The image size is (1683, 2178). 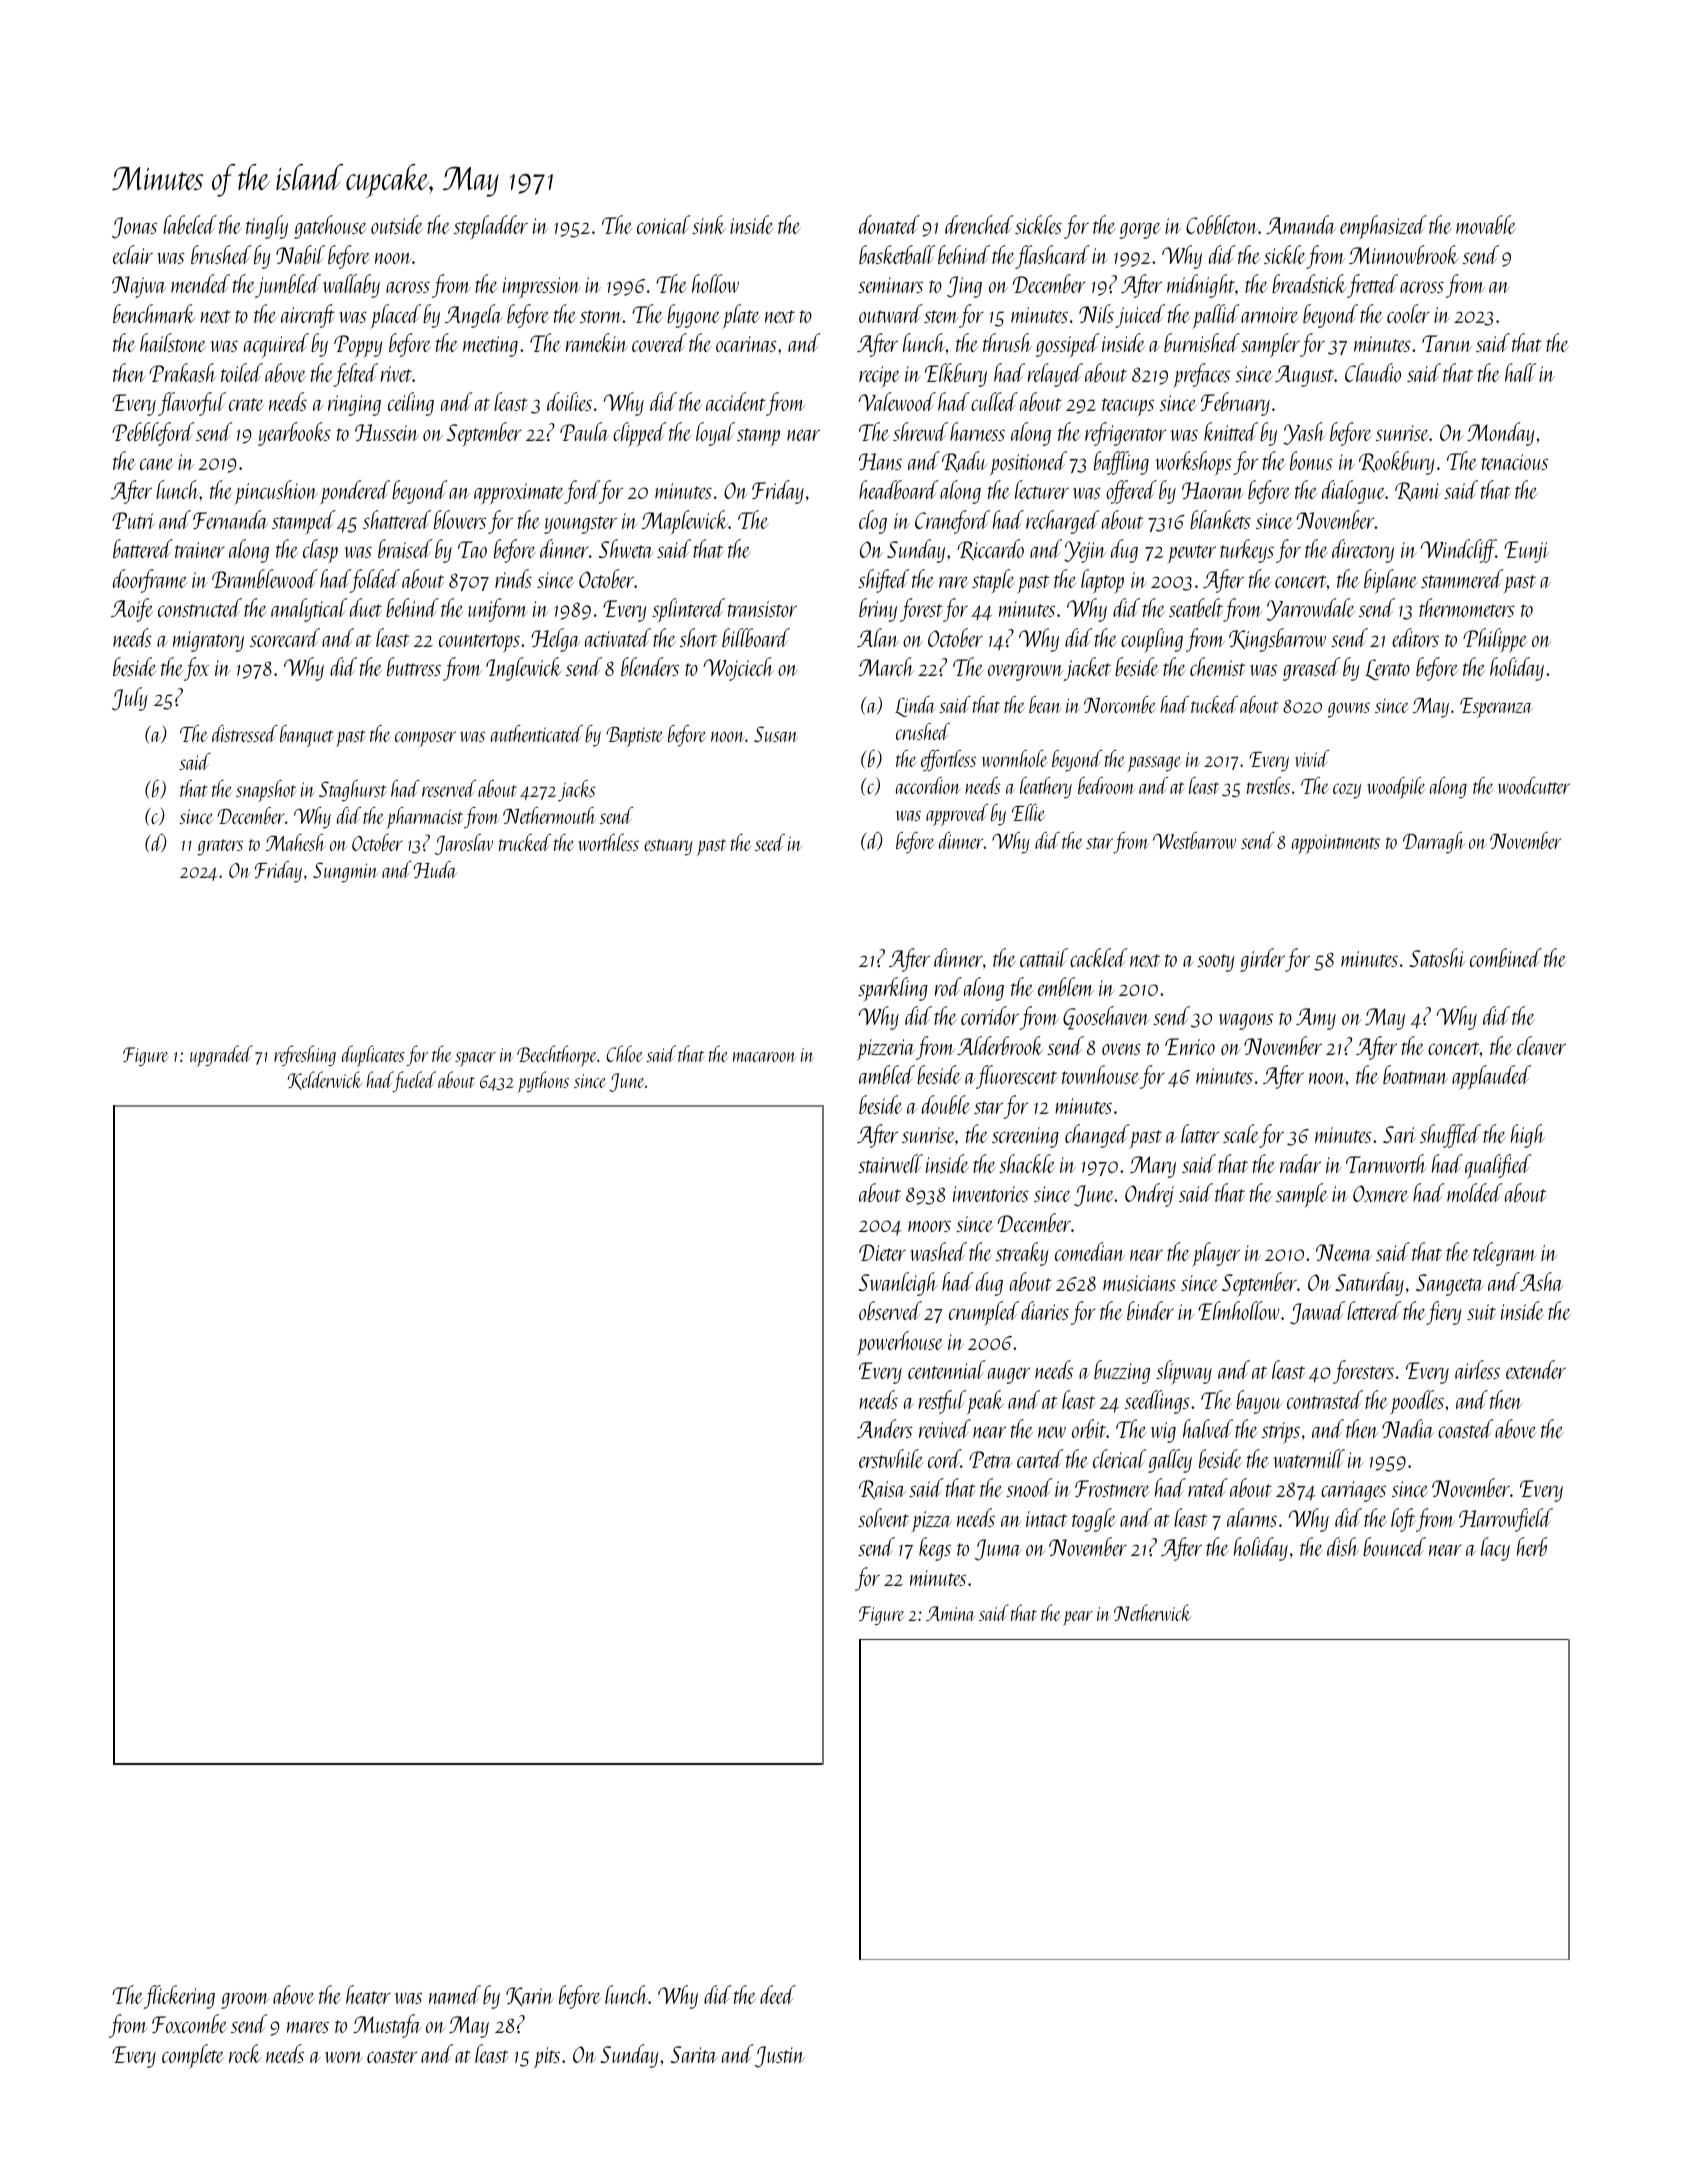 I want to click on lacy, so click(x=1495, y=1549).
